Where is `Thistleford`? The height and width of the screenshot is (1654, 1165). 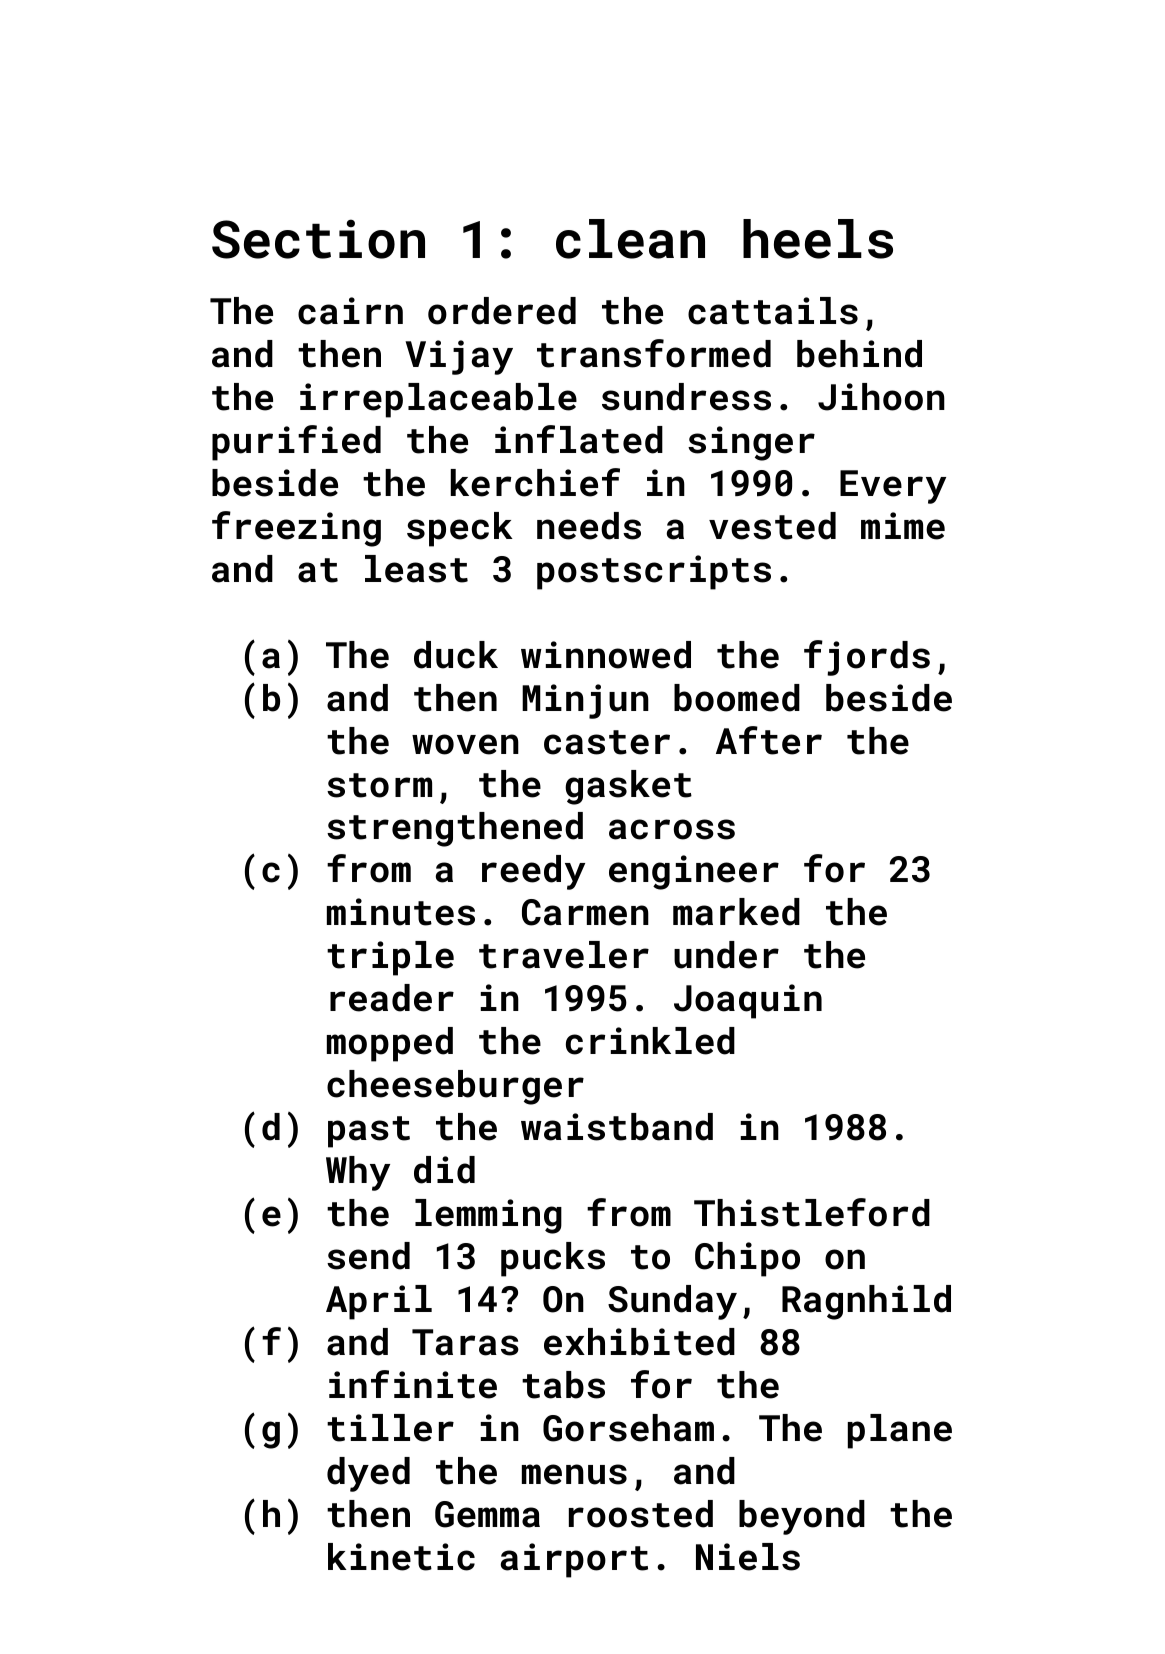 Thistleford is located at coordinates (812, 1212).
